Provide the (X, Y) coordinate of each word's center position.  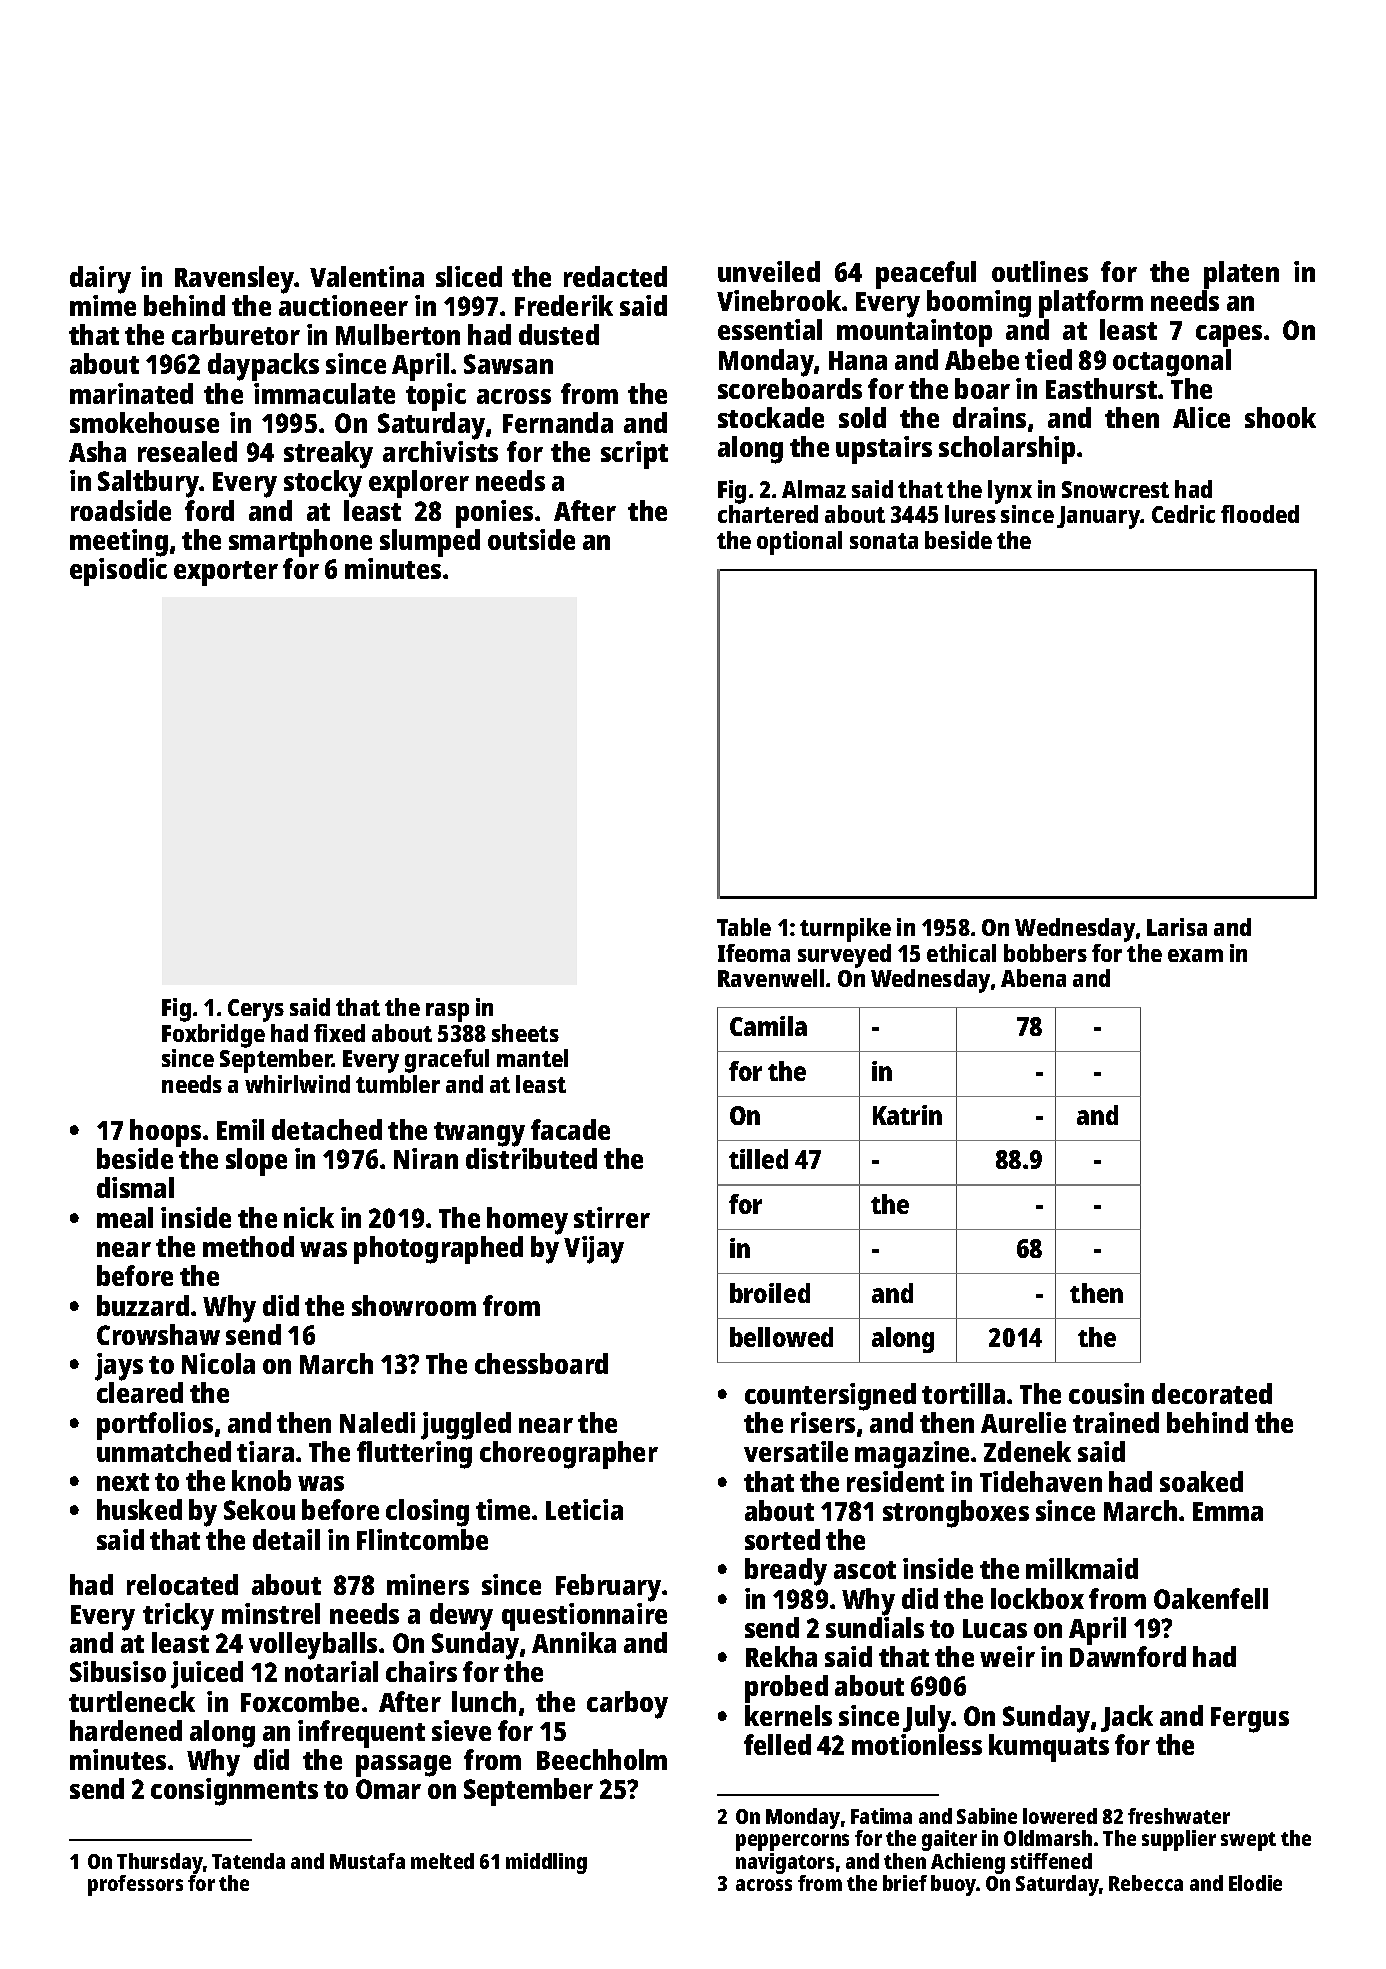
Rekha (781, 1656)
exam (1195, 955)
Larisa (1177, 927)
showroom (414, 1305)
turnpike (845, 930)
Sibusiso (118, 1671)
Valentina (367, 276)
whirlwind (297, 1084)
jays (119, 1367)
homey (527, 1221)
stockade (771, 417)
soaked (1201, 1481)
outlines (1040, 271)
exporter (226, 573)
